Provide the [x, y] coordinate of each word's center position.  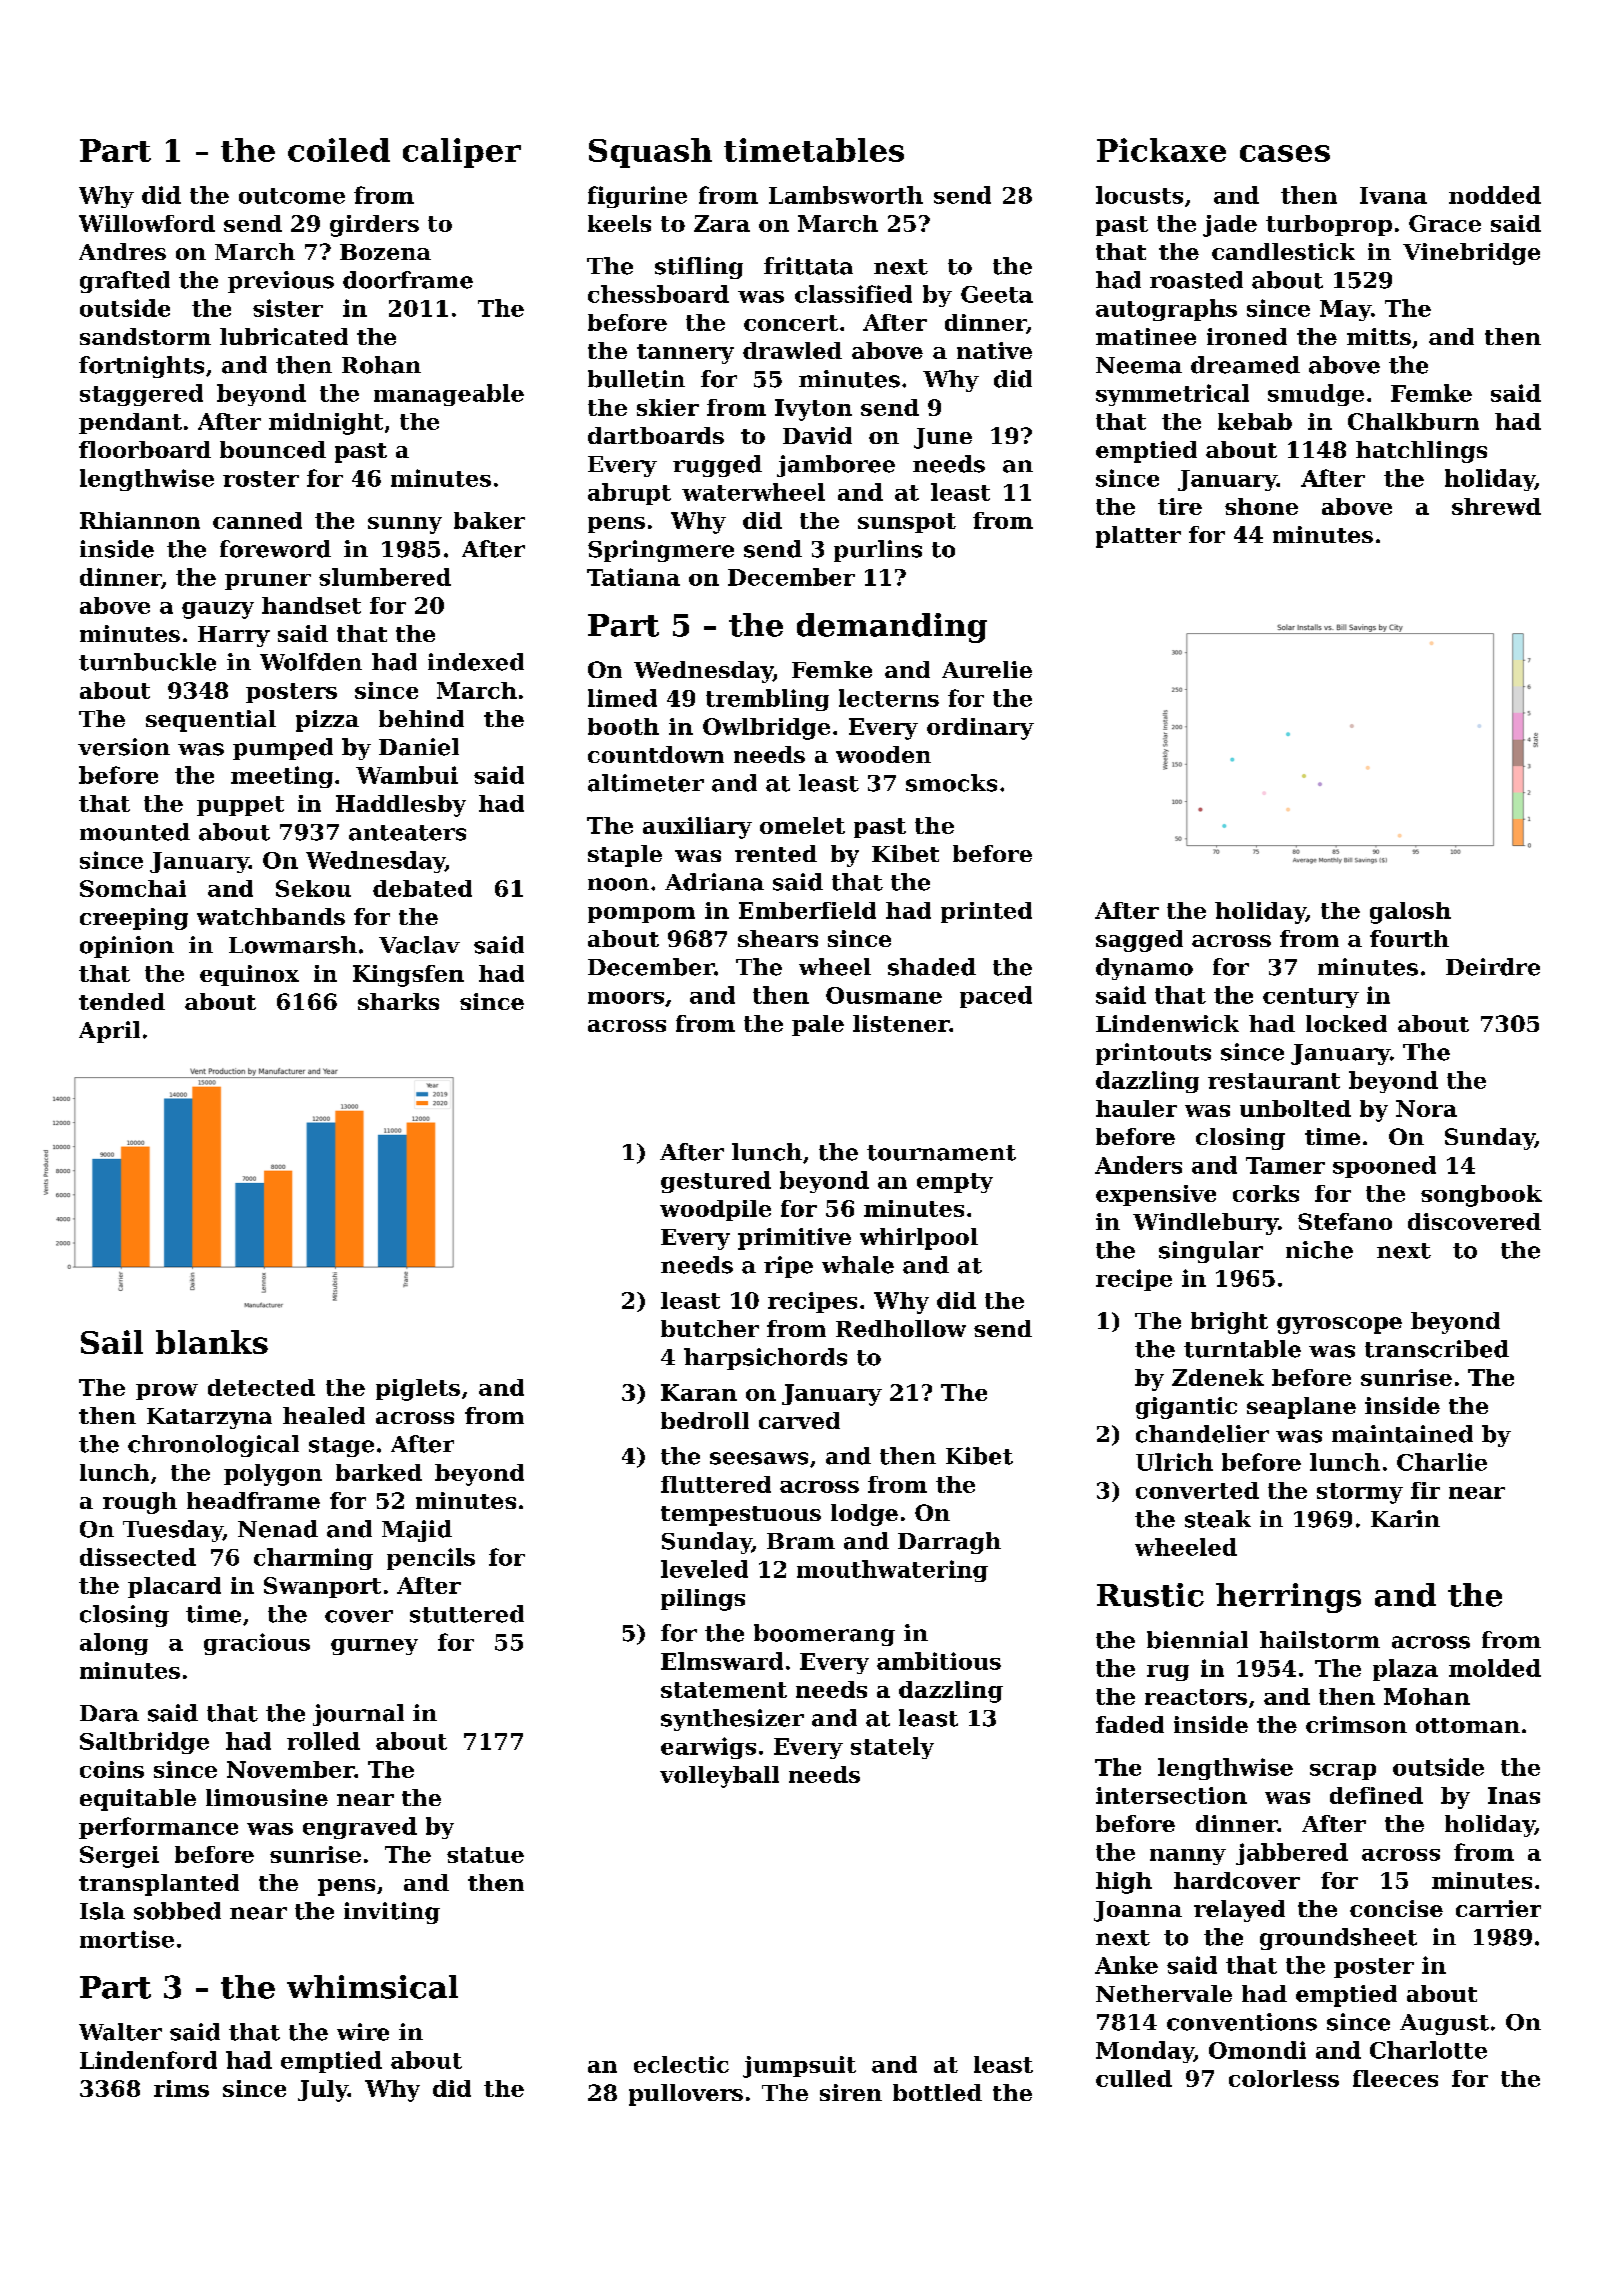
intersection [1171, 1795]
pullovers [686, 2095]
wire [363, 2032]
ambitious [939, 1661]
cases [1285, 153]
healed [324, 1415]
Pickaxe [1161, 150]
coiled [339, 150]
